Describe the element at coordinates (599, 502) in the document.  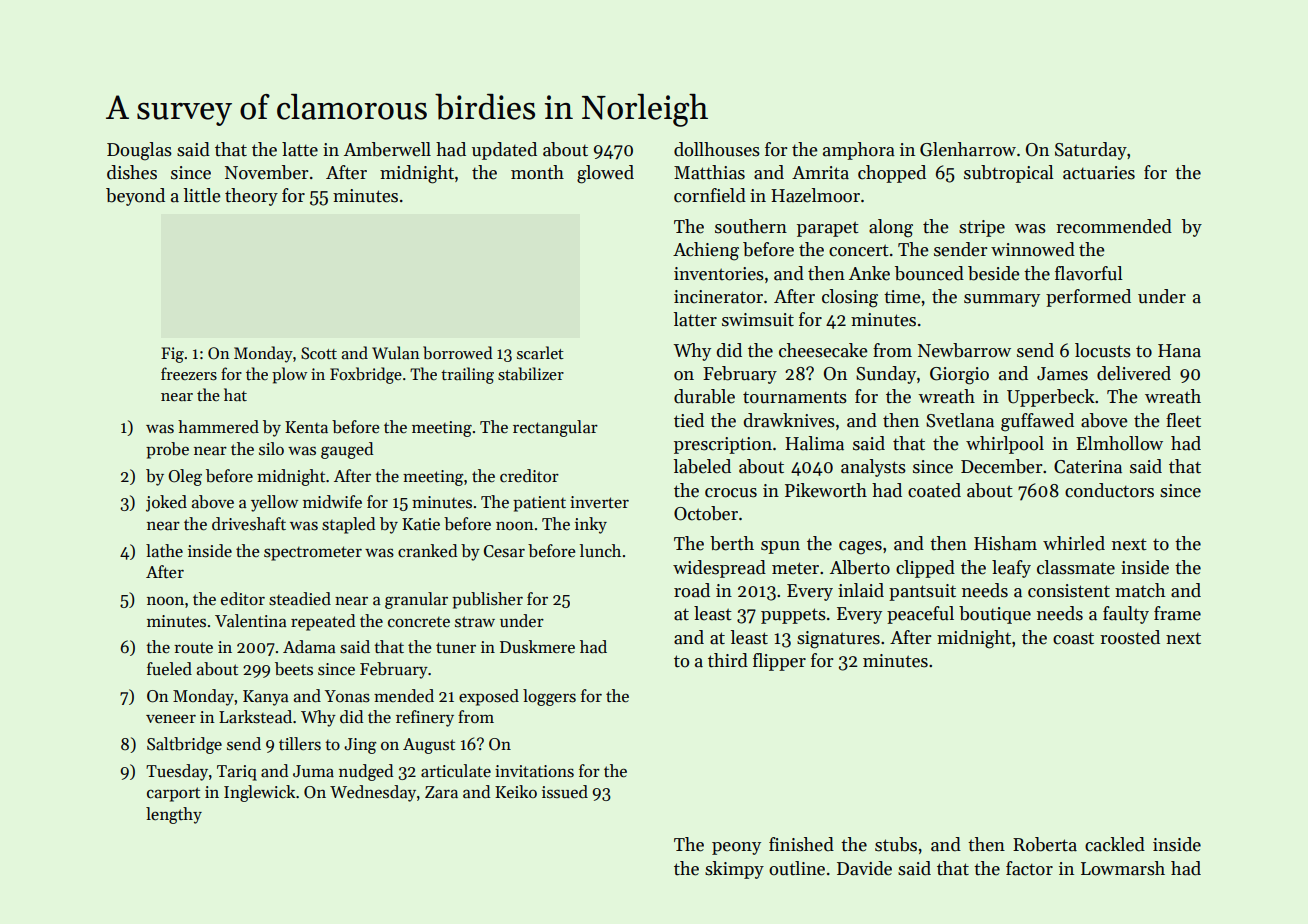
I see `inverter` at that location.
